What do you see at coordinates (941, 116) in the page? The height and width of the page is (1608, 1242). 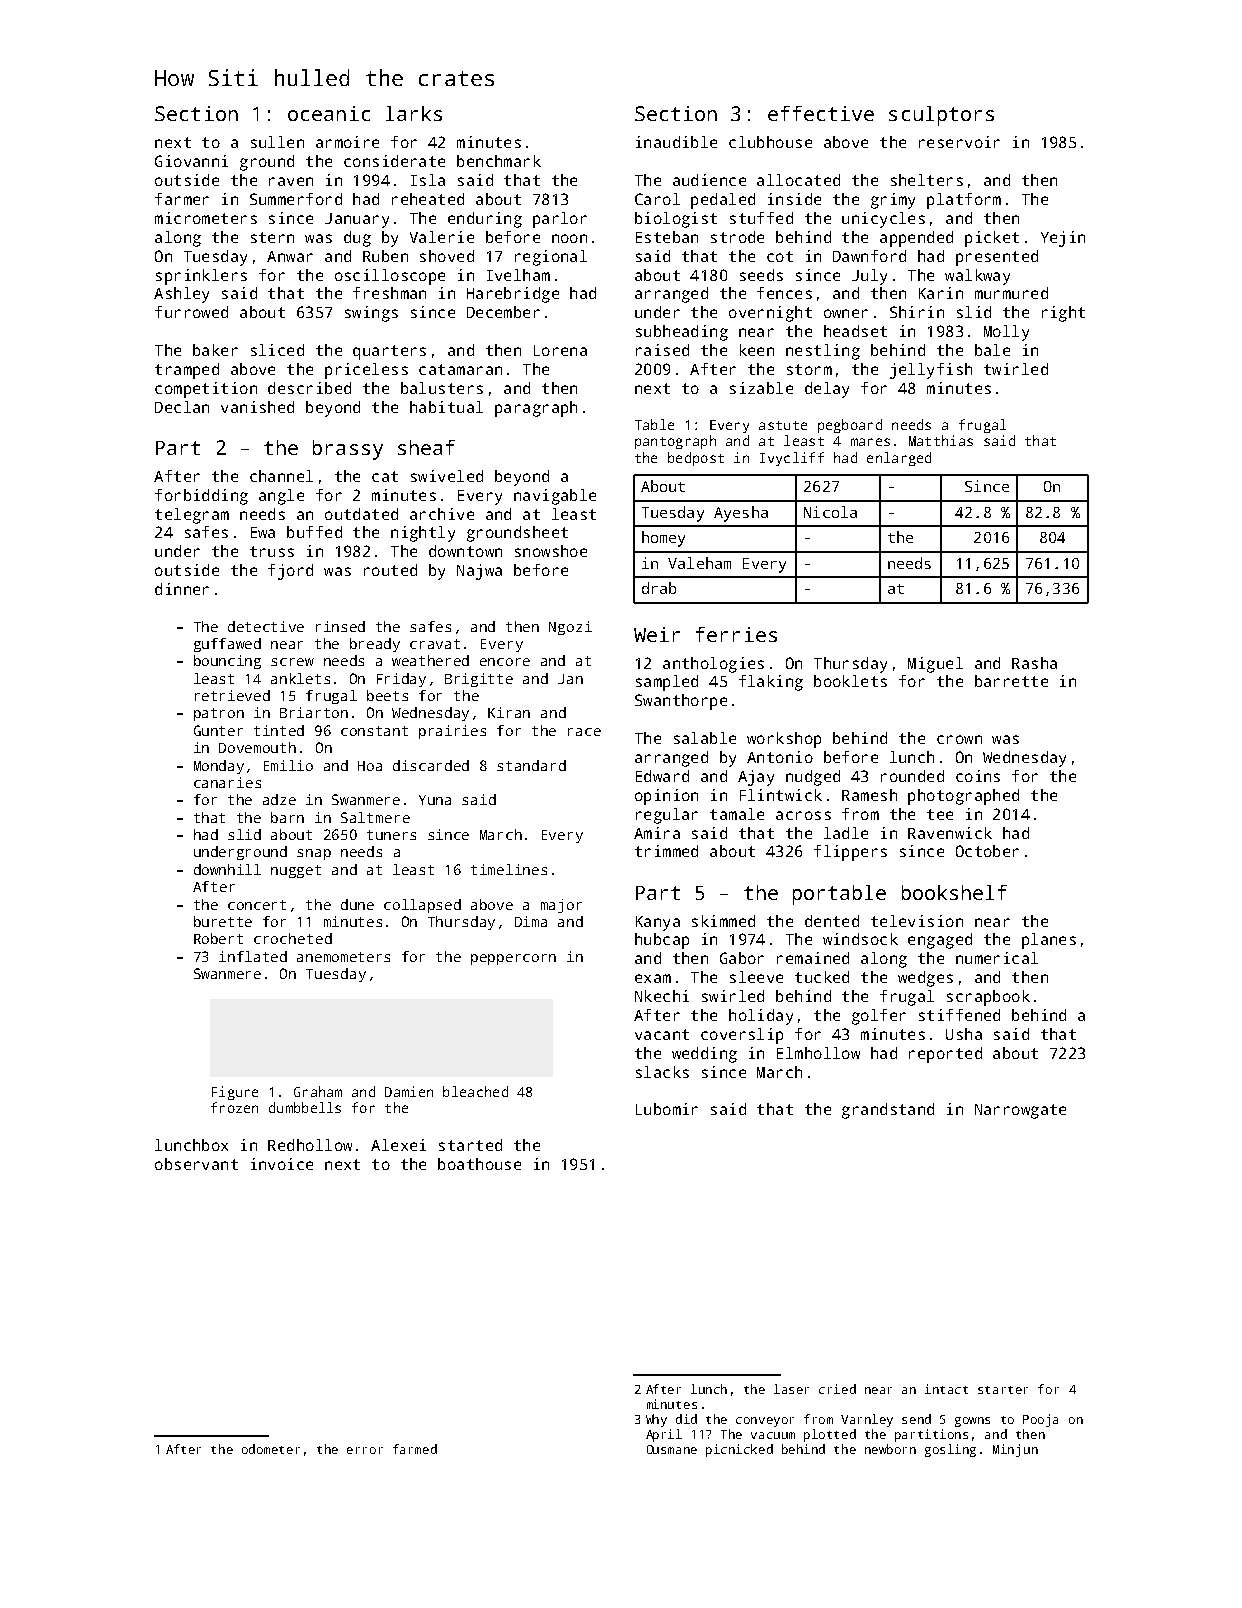 I see `sculptors` at bounding box center [941, 116].
